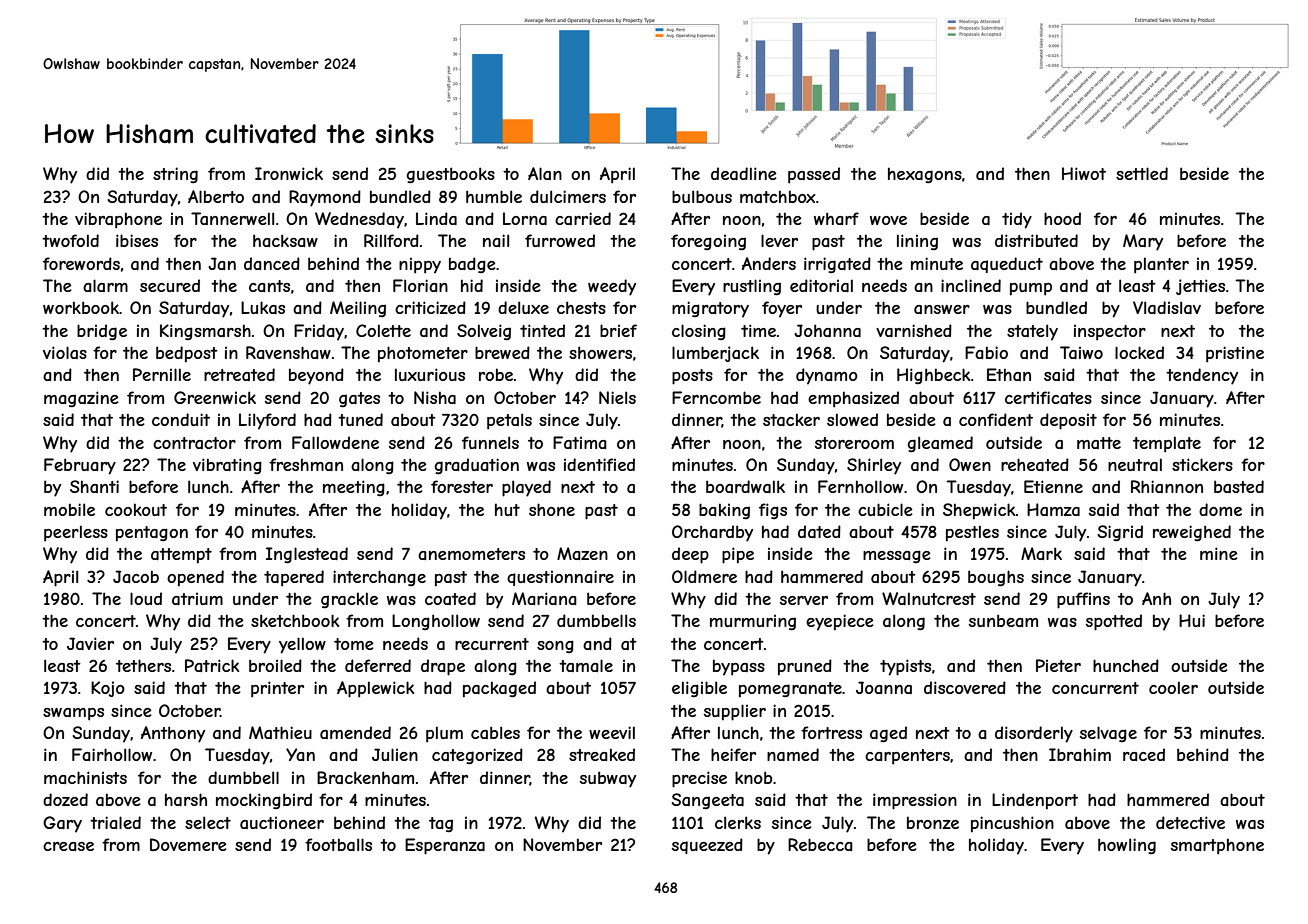 The image size is (1308, 924). Describe the element at coordinates (1068, 421) in the screenshot. I see `deposit` at that location.
